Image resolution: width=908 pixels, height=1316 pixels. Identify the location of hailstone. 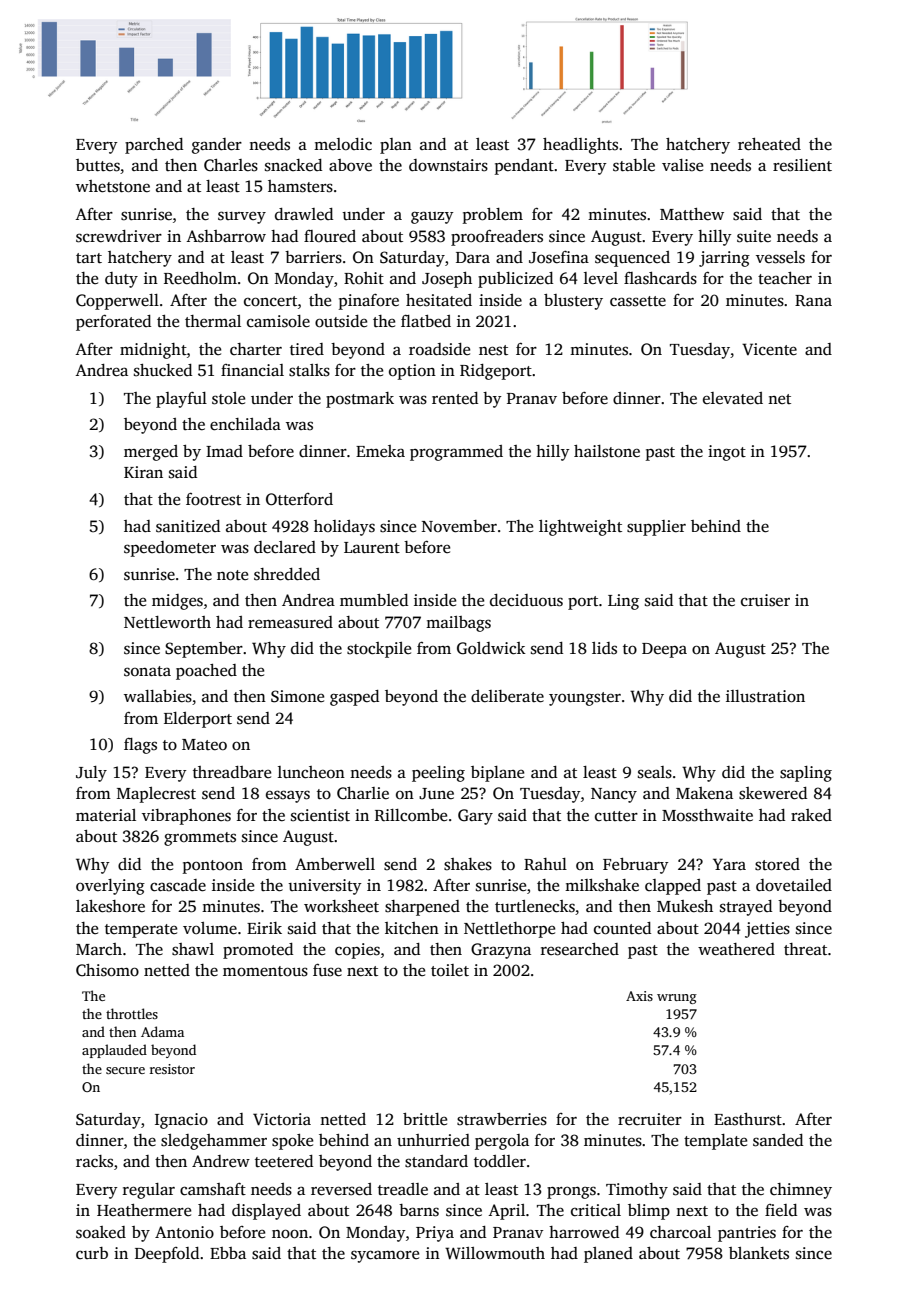
(607, 451).
